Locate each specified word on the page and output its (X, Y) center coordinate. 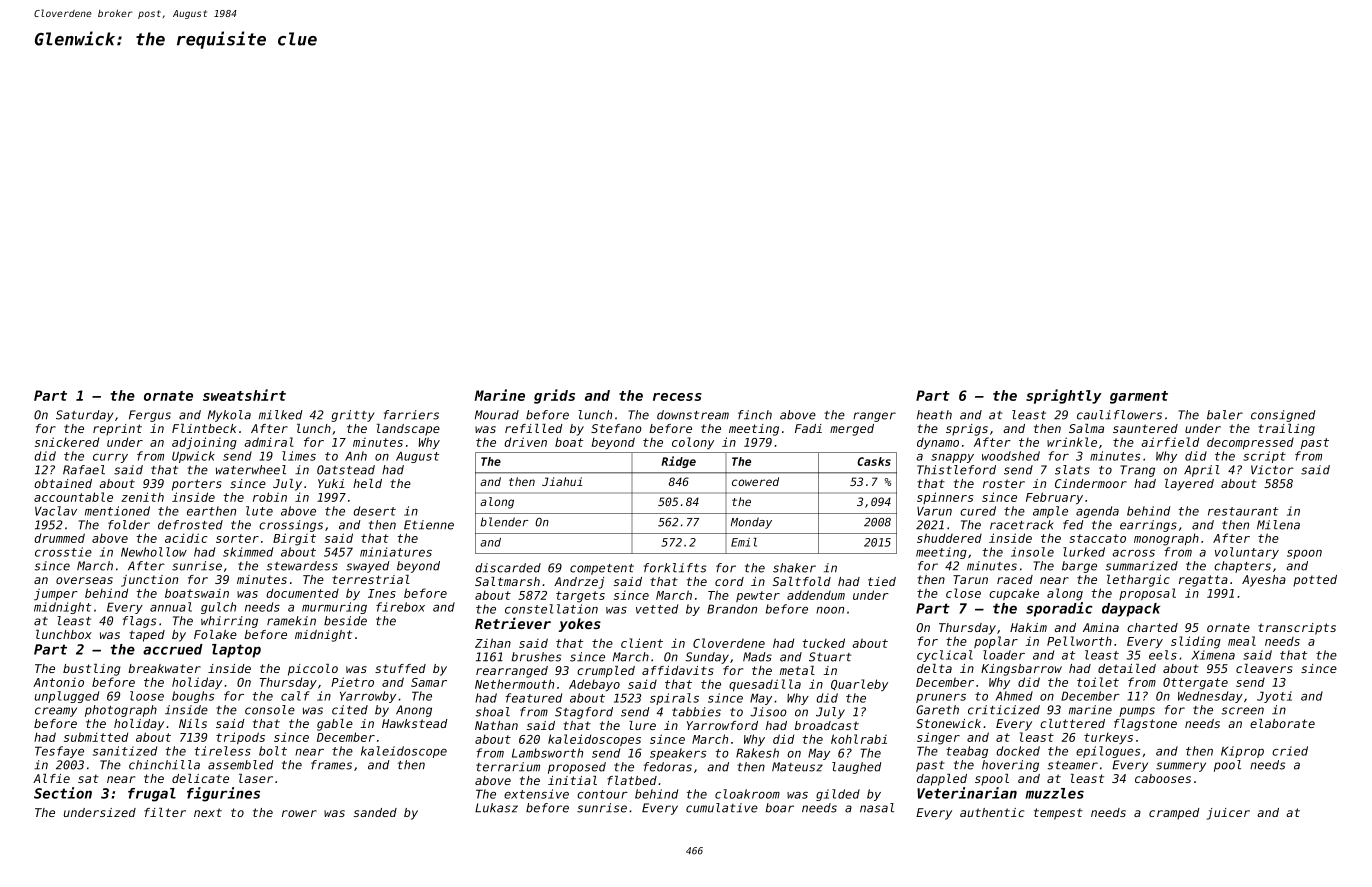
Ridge (678, 462)
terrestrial (371, 579)
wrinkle (1072, 442)
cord (729, 581)
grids (554, 396)
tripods (240, 738)
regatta (1203, 581)
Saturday (84, 416)
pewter (758, 596)
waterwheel (251, 470)
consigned (1283, 416)
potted (1315, 581)
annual (171, 607)
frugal (152, 795)
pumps (1137, 712)
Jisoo (768, 712)
